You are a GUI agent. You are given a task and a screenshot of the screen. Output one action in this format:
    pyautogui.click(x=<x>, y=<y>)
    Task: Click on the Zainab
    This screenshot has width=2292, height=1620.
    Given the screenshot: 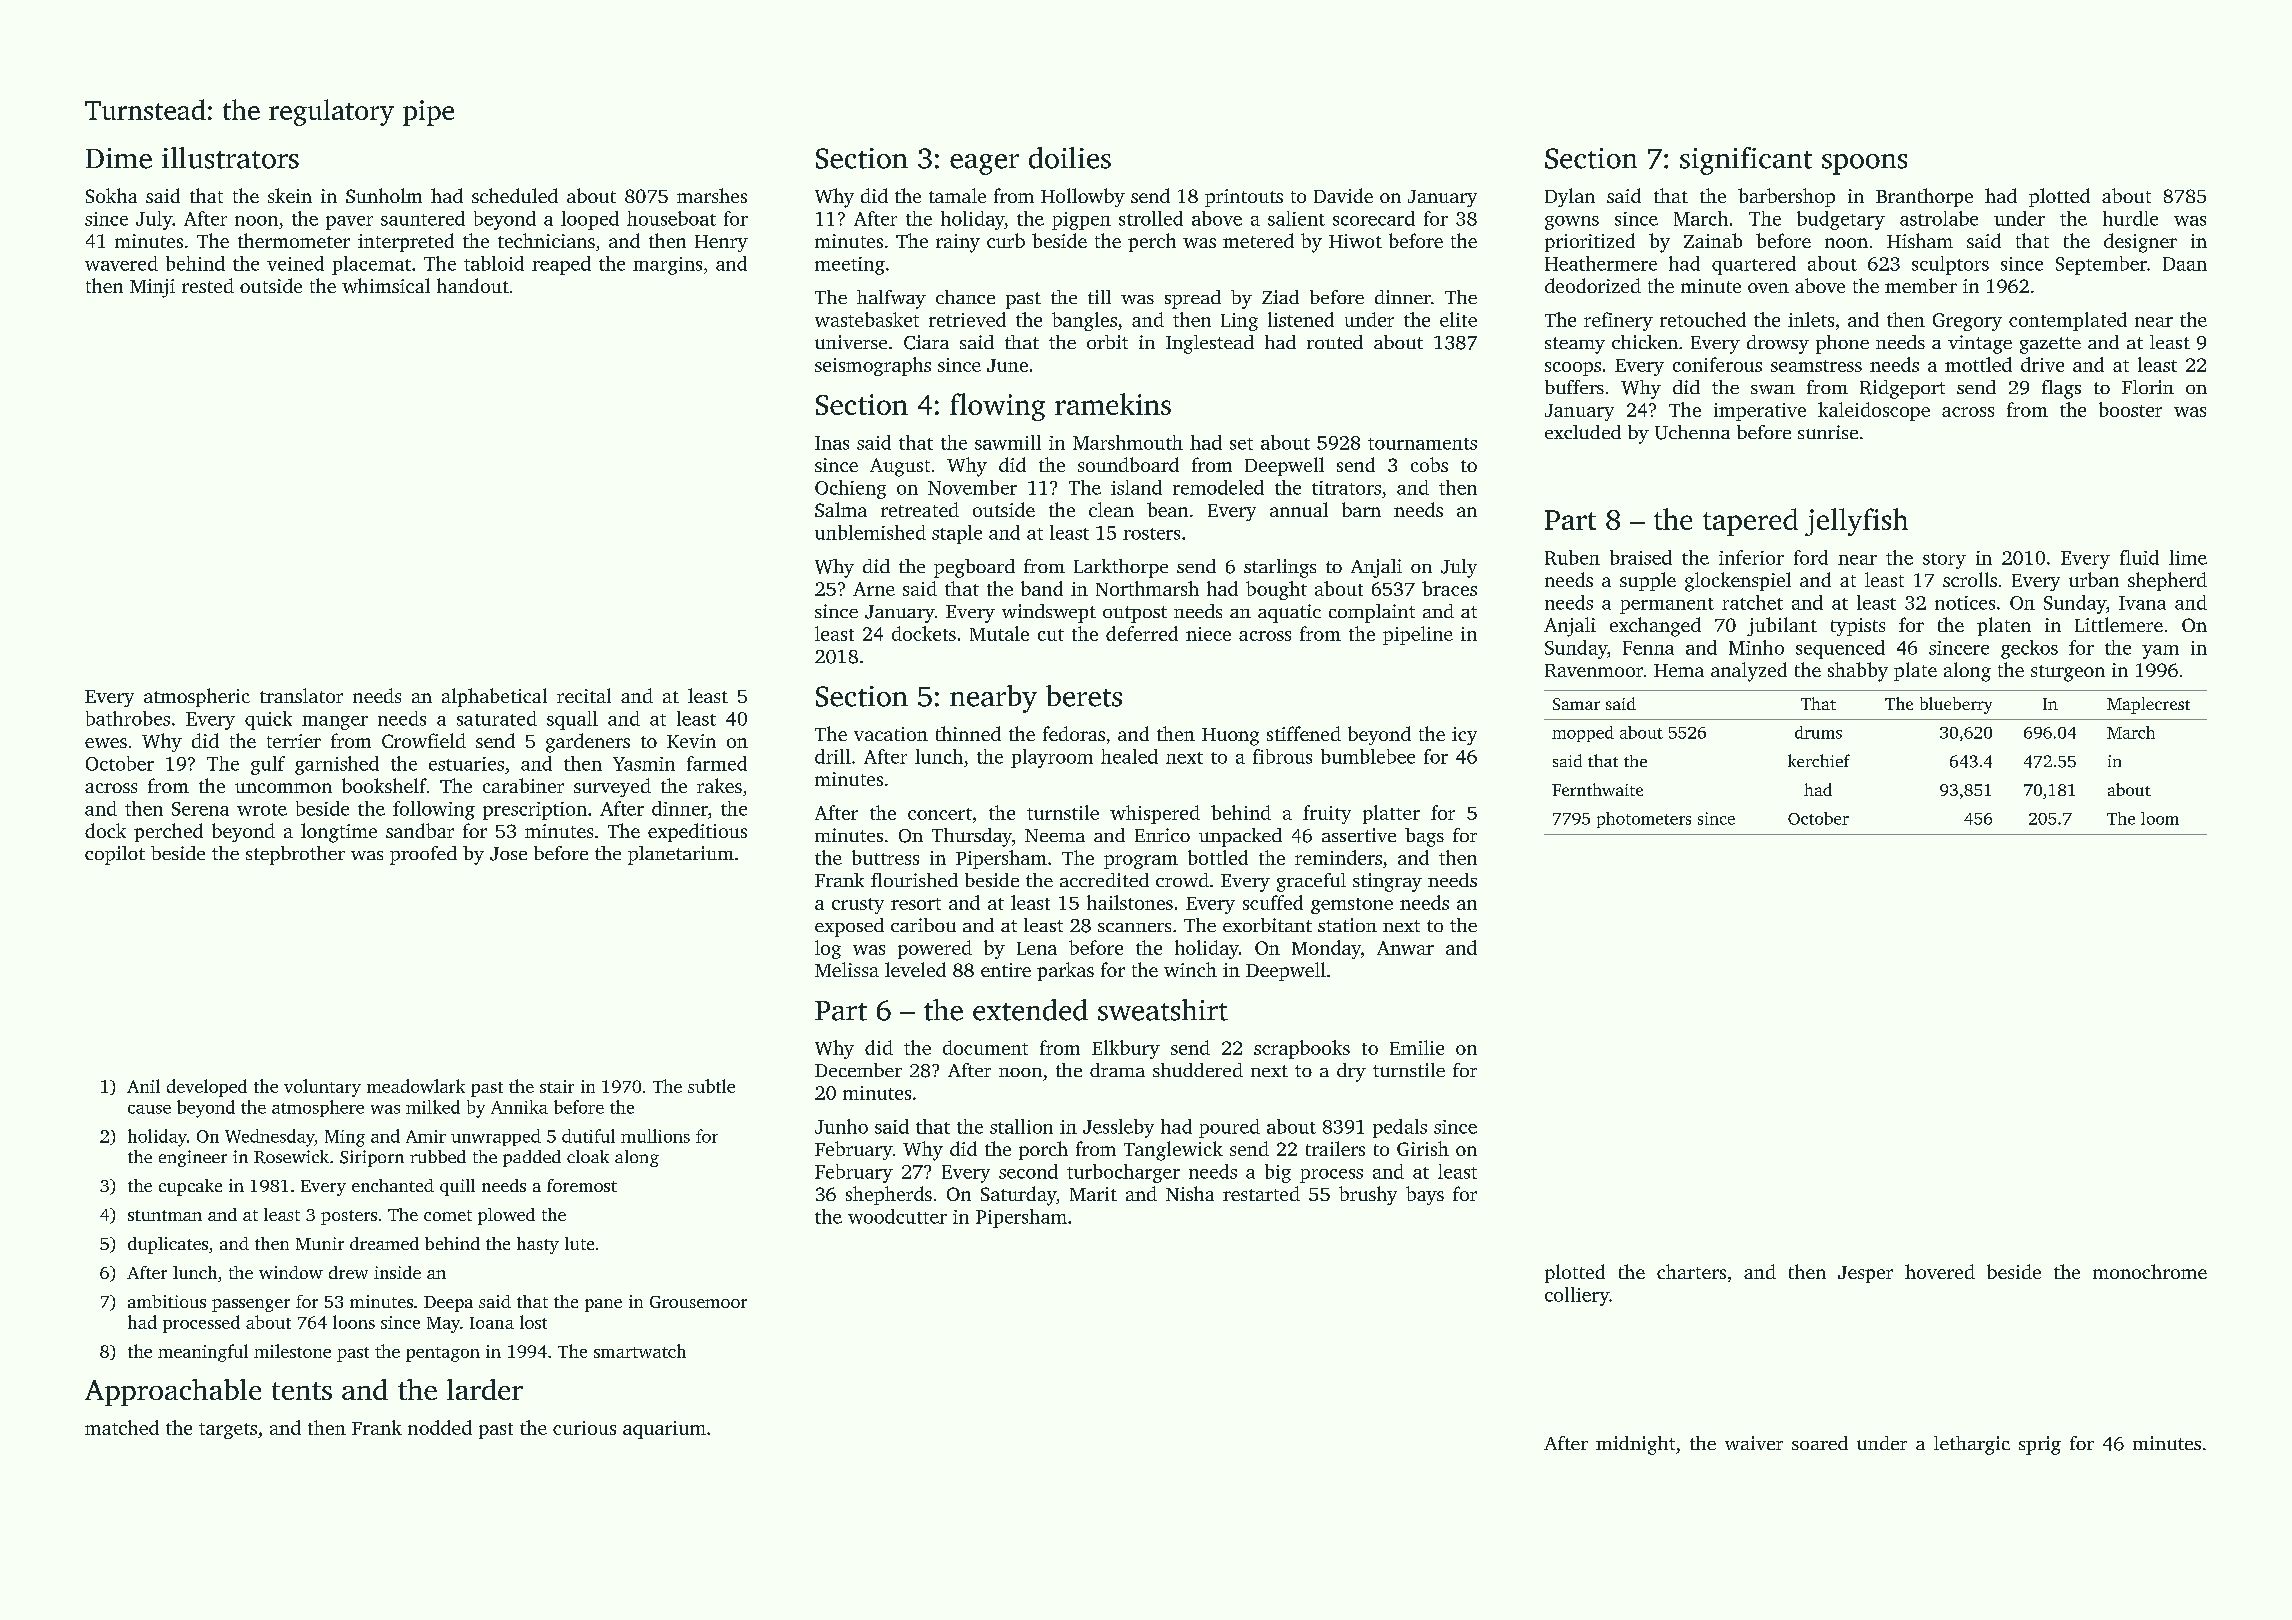 What is the action you would take?
    pyautogui.click(x=1713, y=240)
